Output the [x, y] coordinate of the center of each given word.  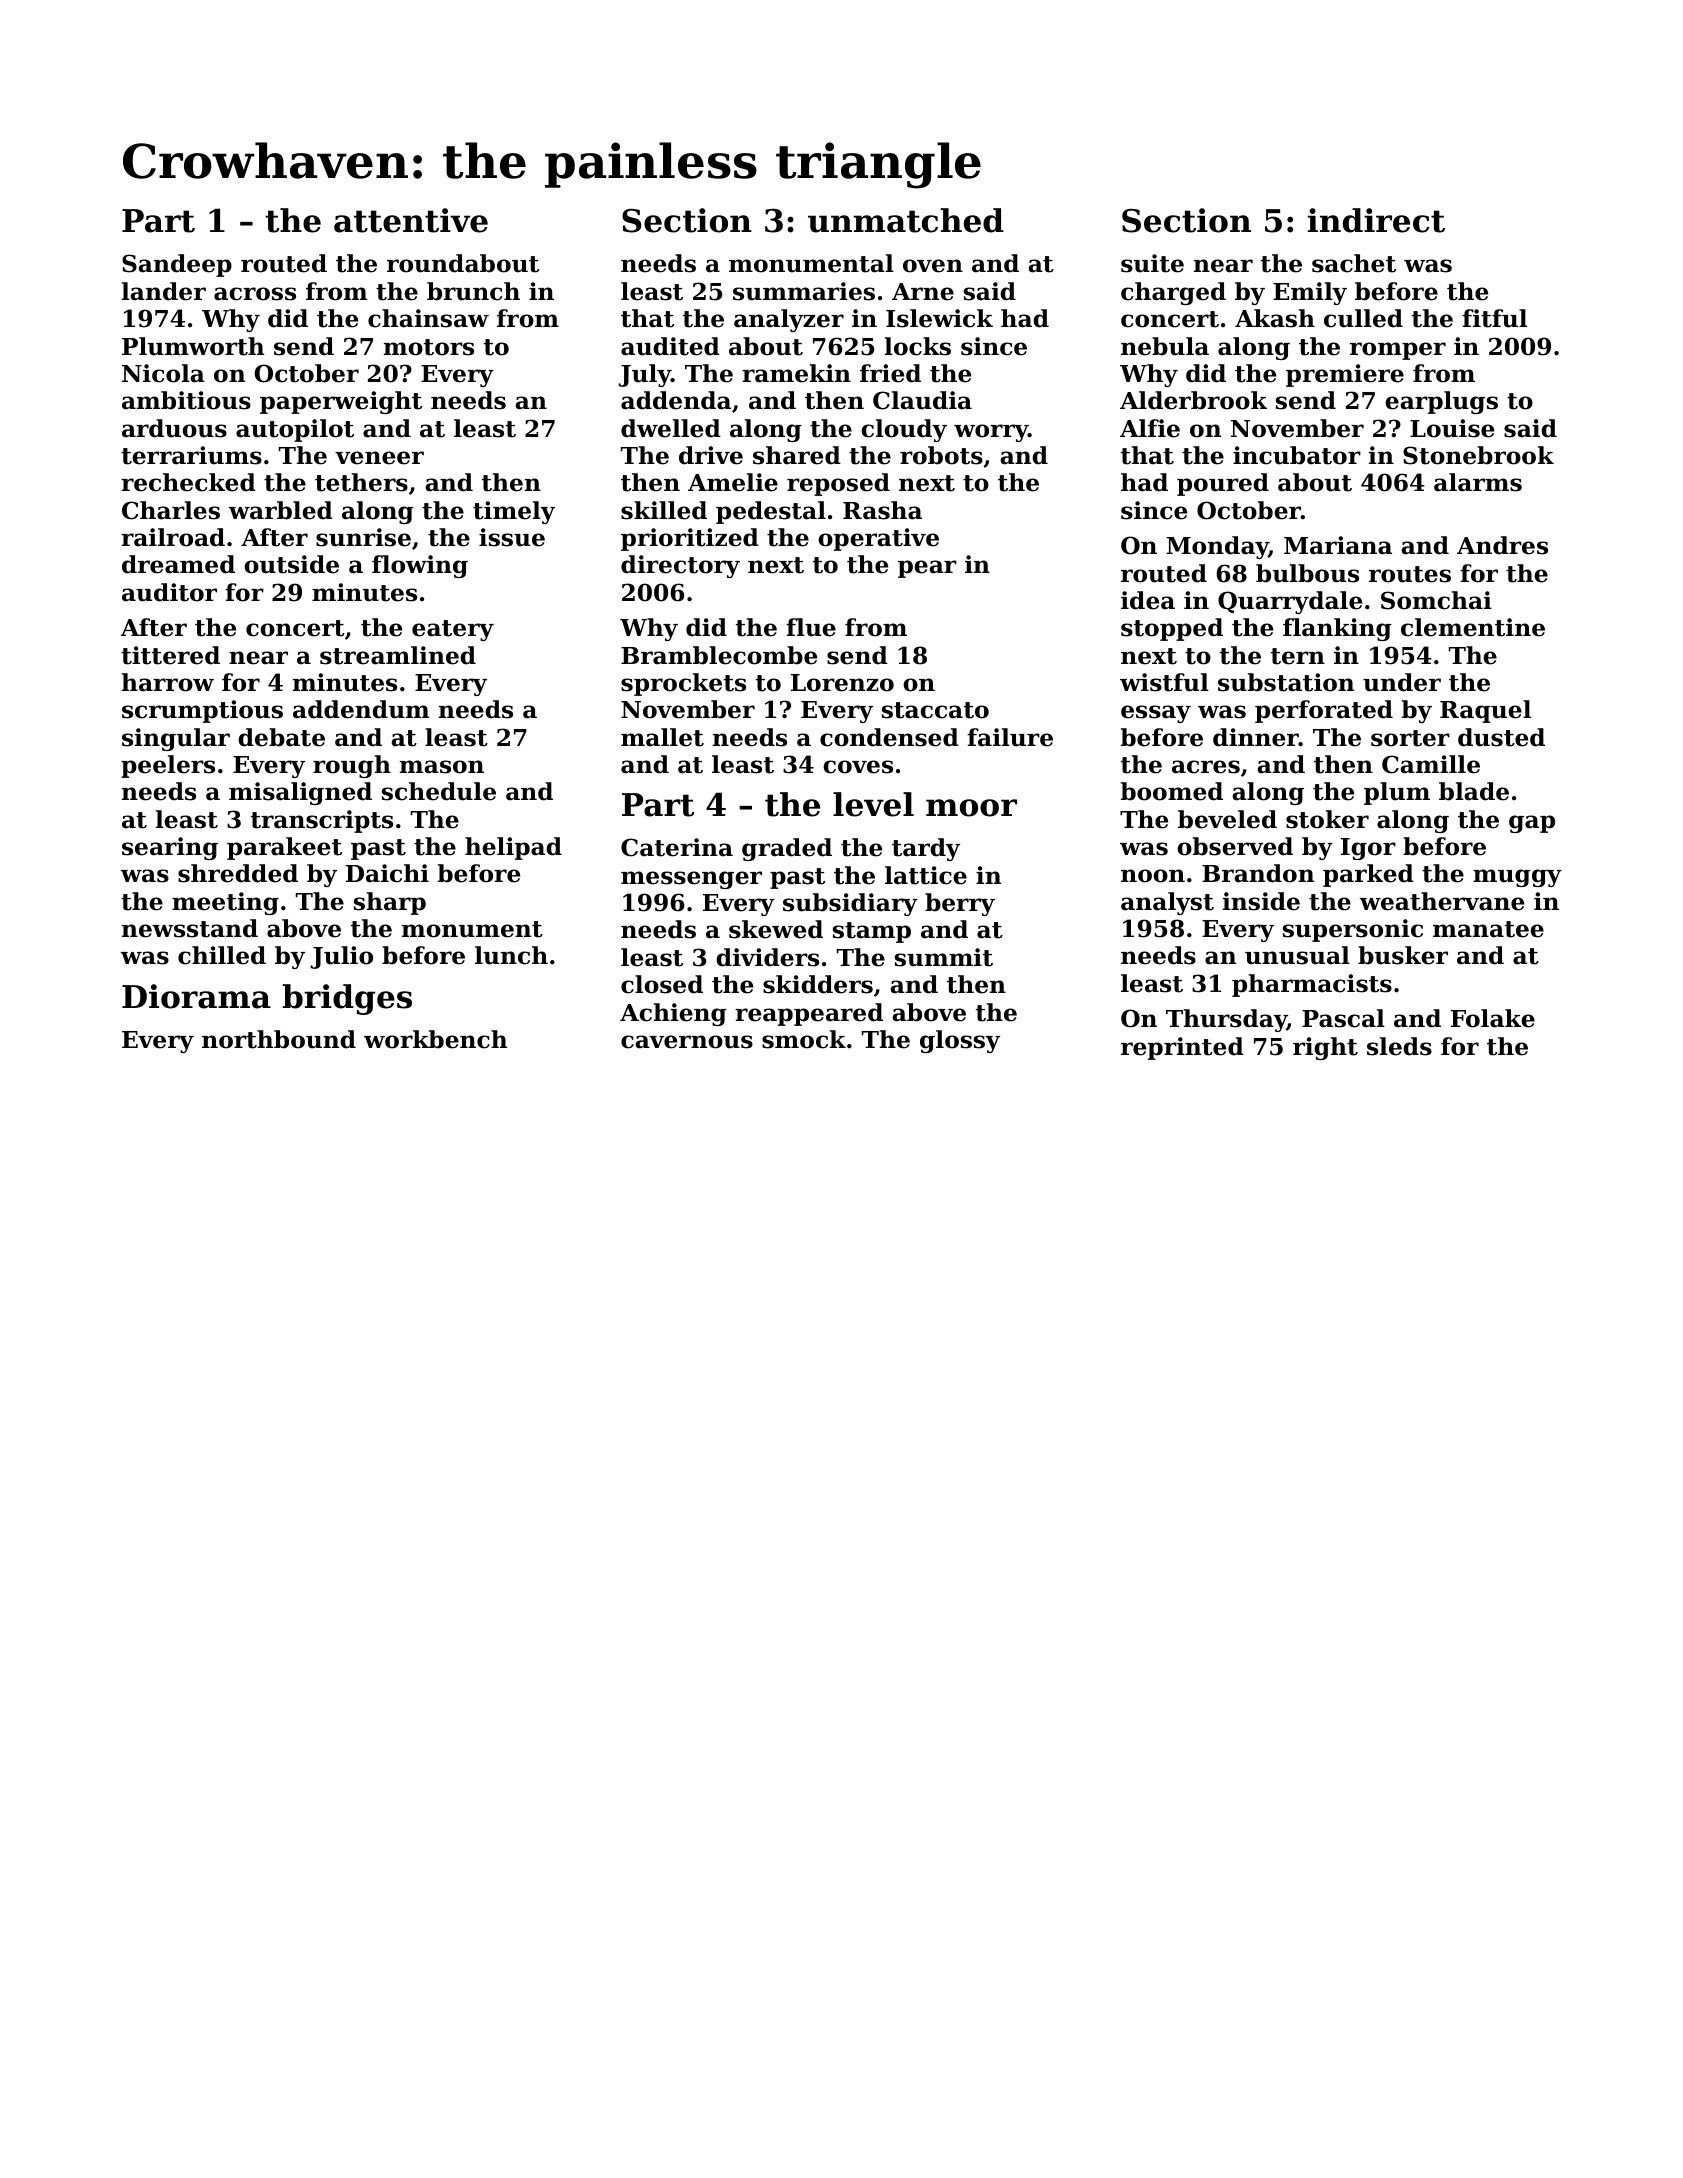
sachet [1354, 263]
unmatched [906, 220]
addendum [361, 709]
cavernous [687, 1042]
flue [811, 627]
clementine [1473, 627]
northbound [279, 1039]
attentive [411, 220]
